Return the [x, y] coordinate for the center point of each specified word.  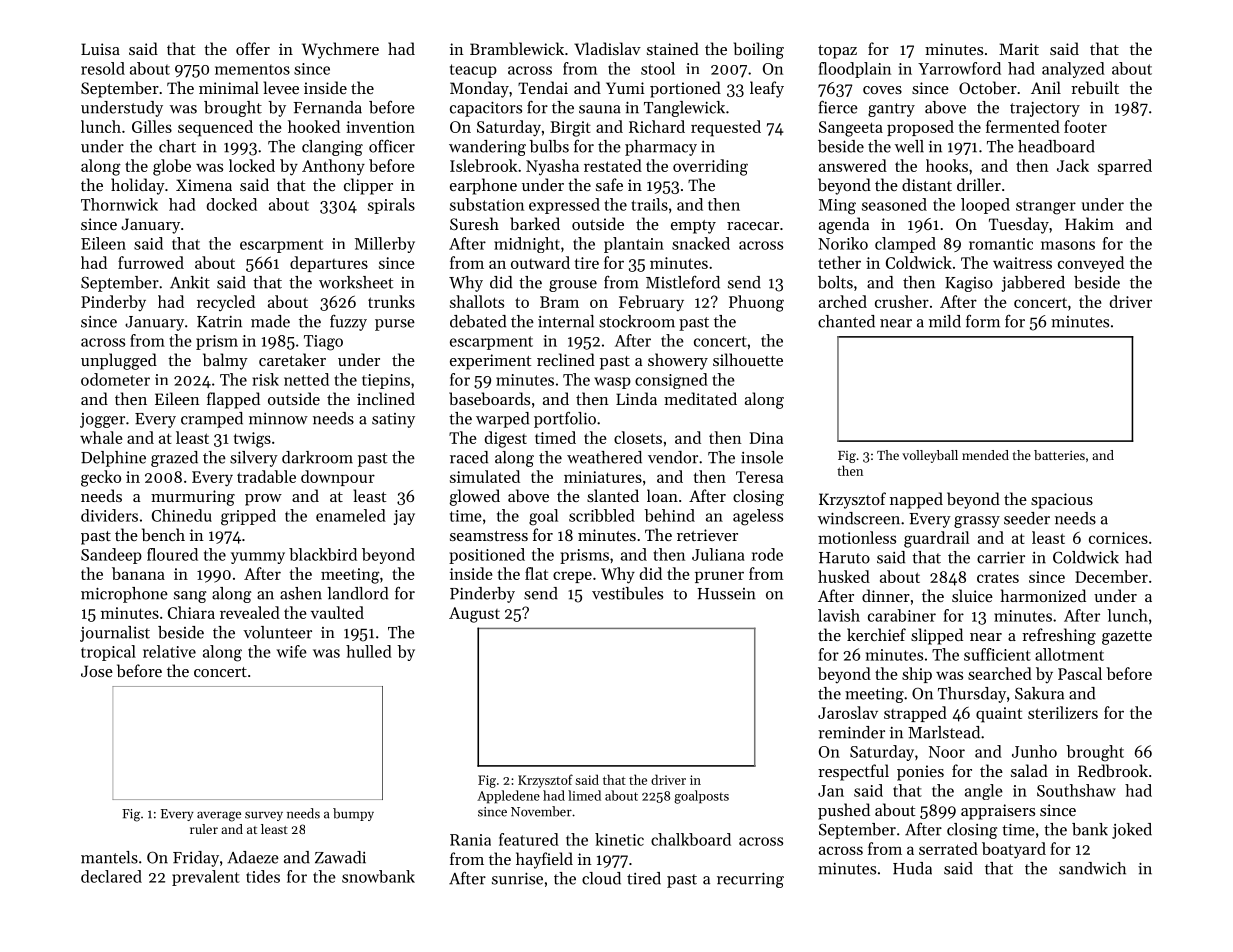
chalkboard [691, 839]
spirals [391, 206]
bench [163, 534]
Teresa [759, 477]
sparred [1125, 167]
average [219, 816]
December [1111, 576]
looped [985, 206]
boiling [759, 50]
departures [329, 264]
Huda [912, 868]
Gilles [152, 126]
